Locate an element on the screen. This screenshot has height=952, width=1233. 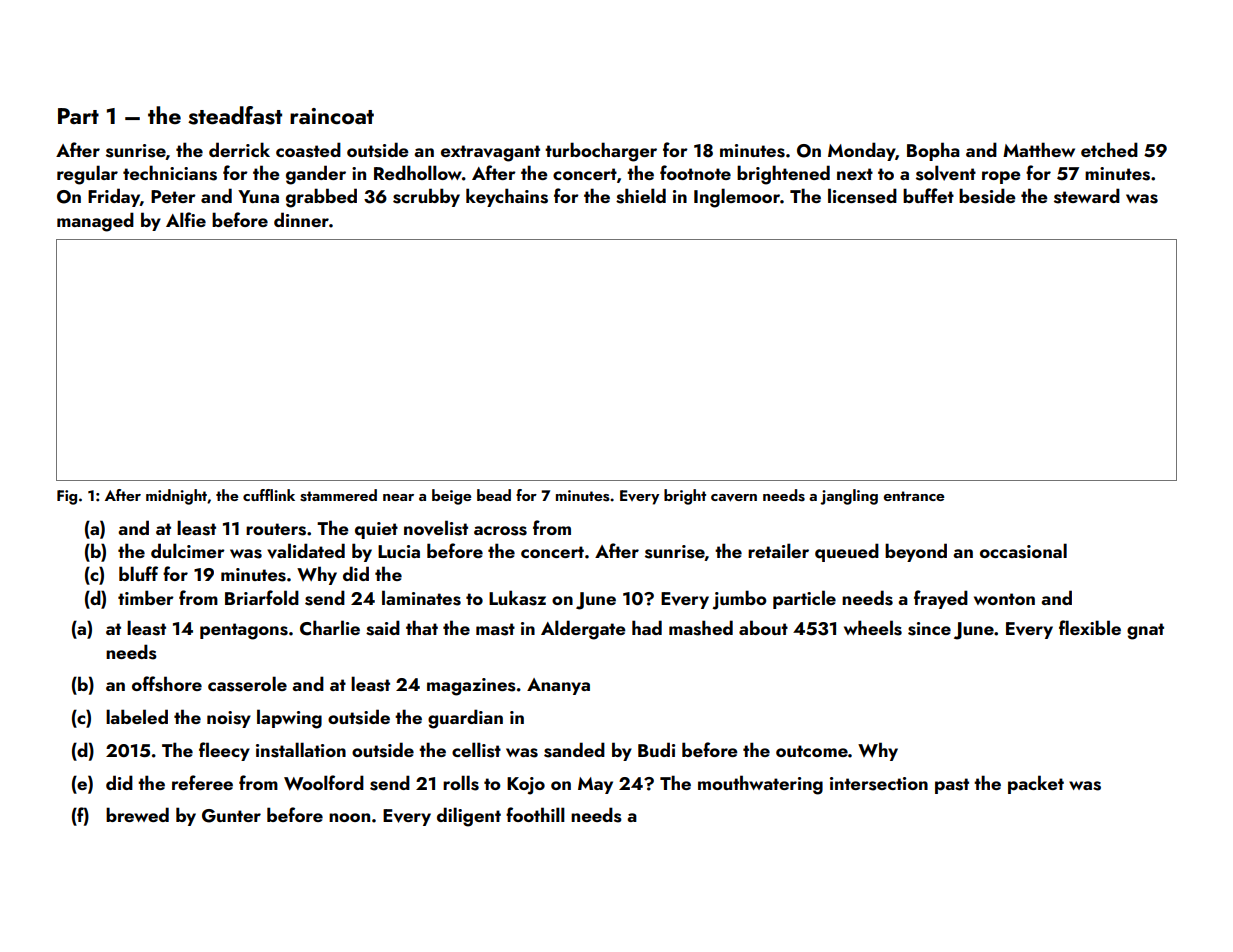
foothill is located at coordinates (535, 814).
